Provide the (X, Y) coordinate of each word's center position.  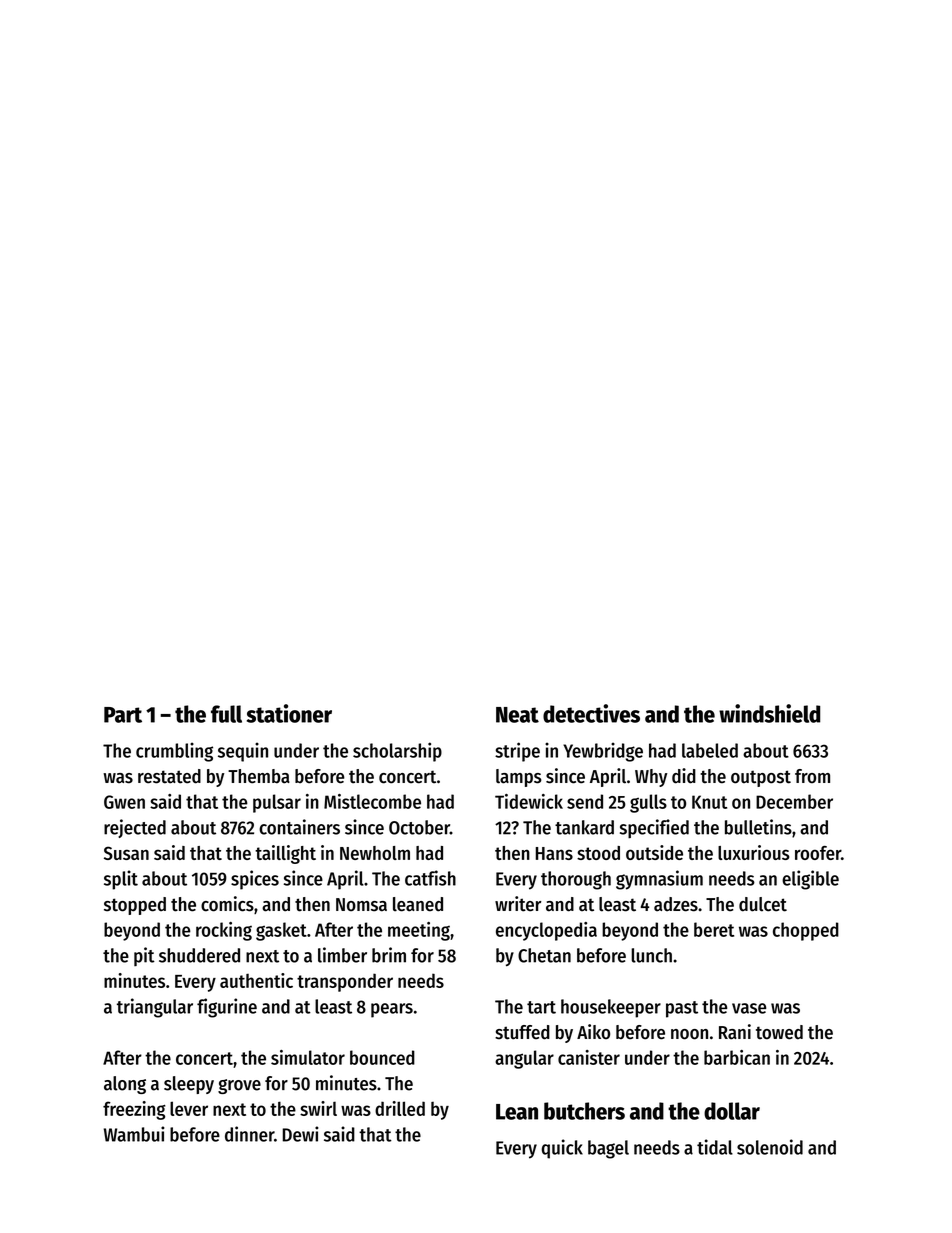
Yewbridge (603, 752)
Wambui (134, 1134)
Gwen (124, 802)
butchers (584, 1111)
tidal (715, 1147)
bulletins (758, 827)
